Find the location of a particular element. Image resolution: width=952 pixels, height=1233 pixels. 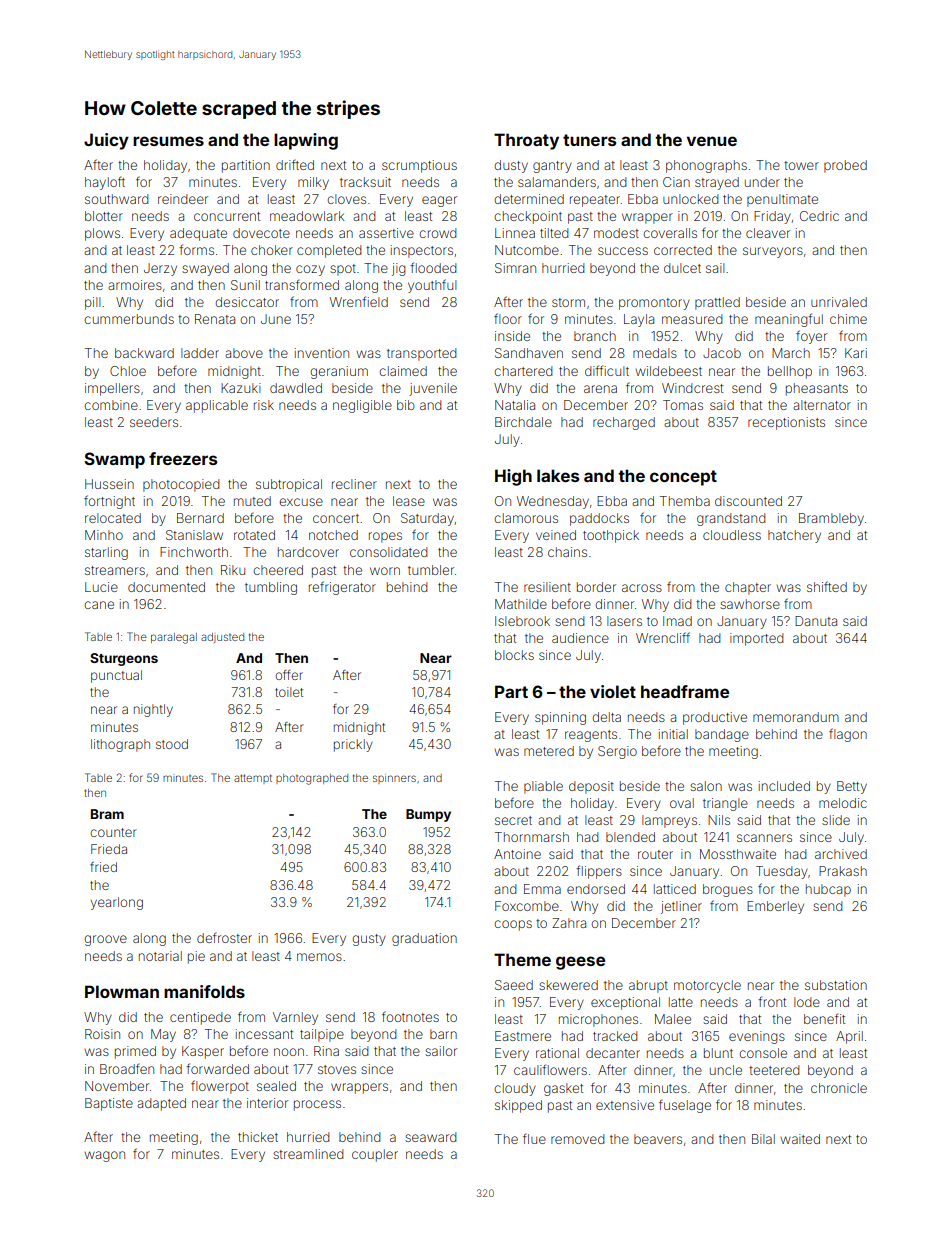

memos is located at coordinates (319, 957).
